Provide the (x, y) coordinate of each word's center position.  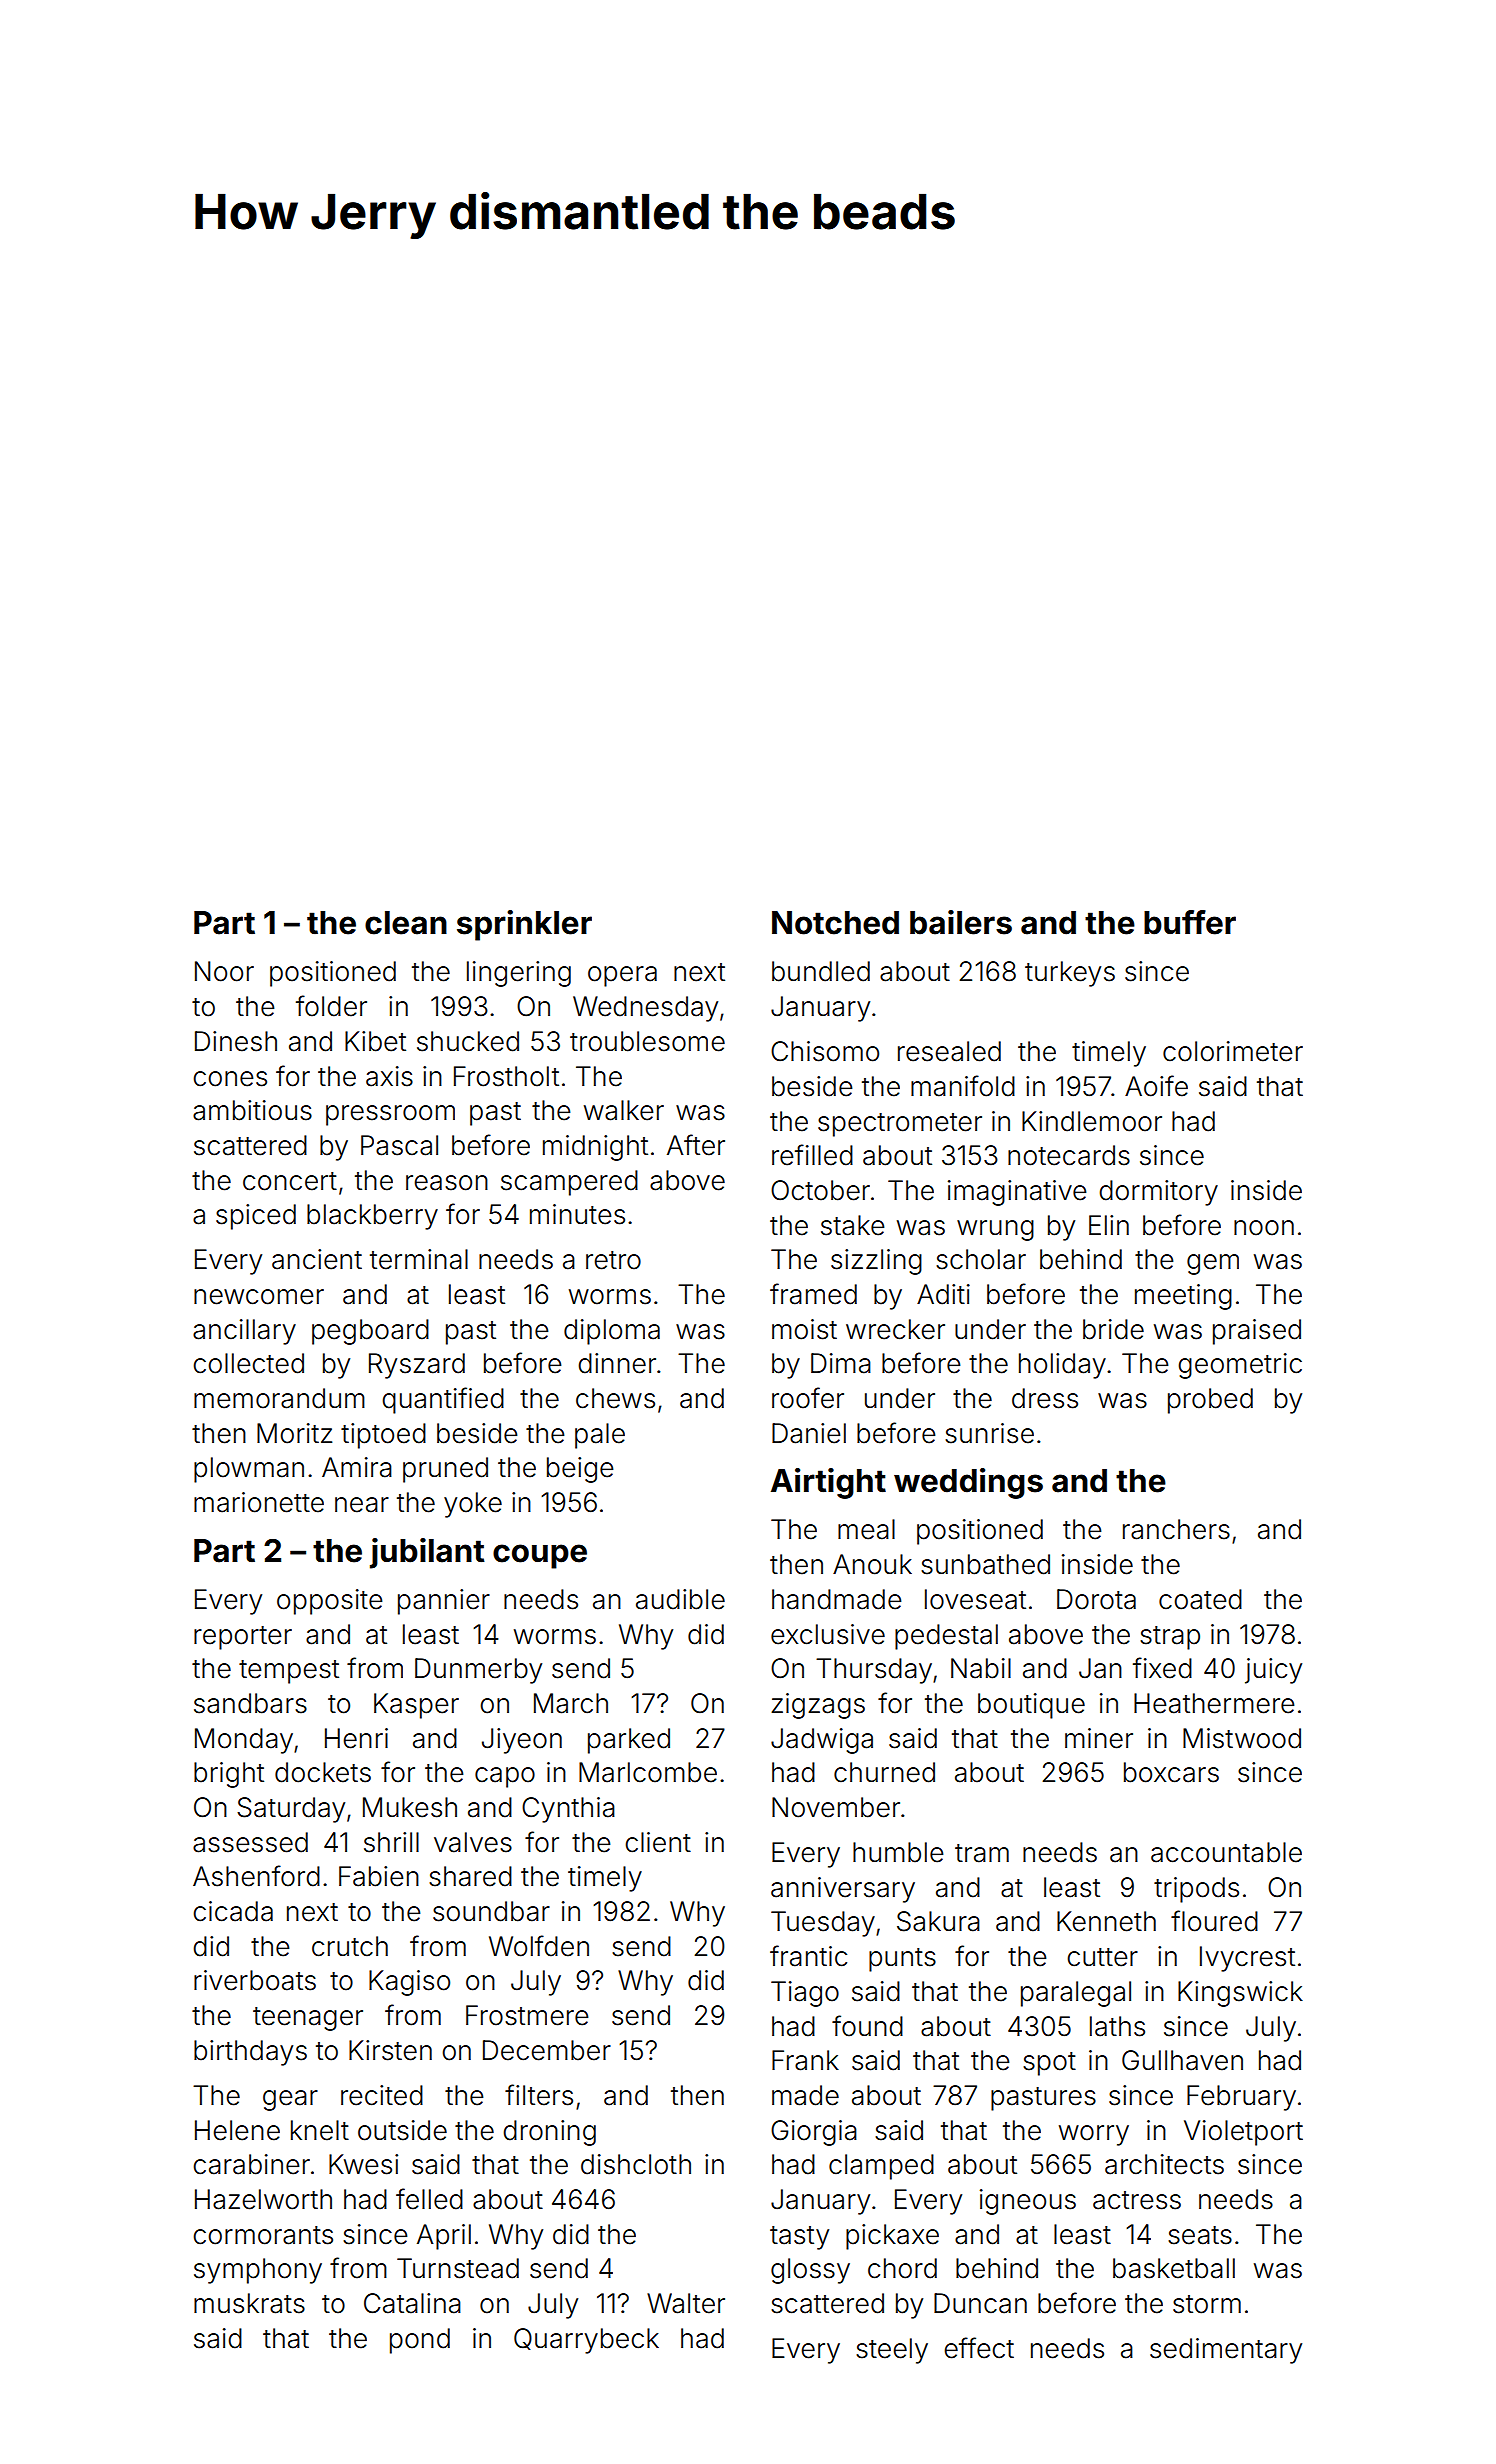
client (658, 1842)
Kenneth (1106, 1921)
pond (420, 2341)
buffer (1190, 922)
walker (624, 1110)
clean (406, 923)
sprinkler (524, 925)
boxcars (1171, 1772)
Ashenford (256, 1876)
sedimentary (1226, 2351)
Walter (686, 2303)
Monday (244, 1741)
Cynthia (568, 1810)
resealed (949, 1051)
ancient (317, 1259)
